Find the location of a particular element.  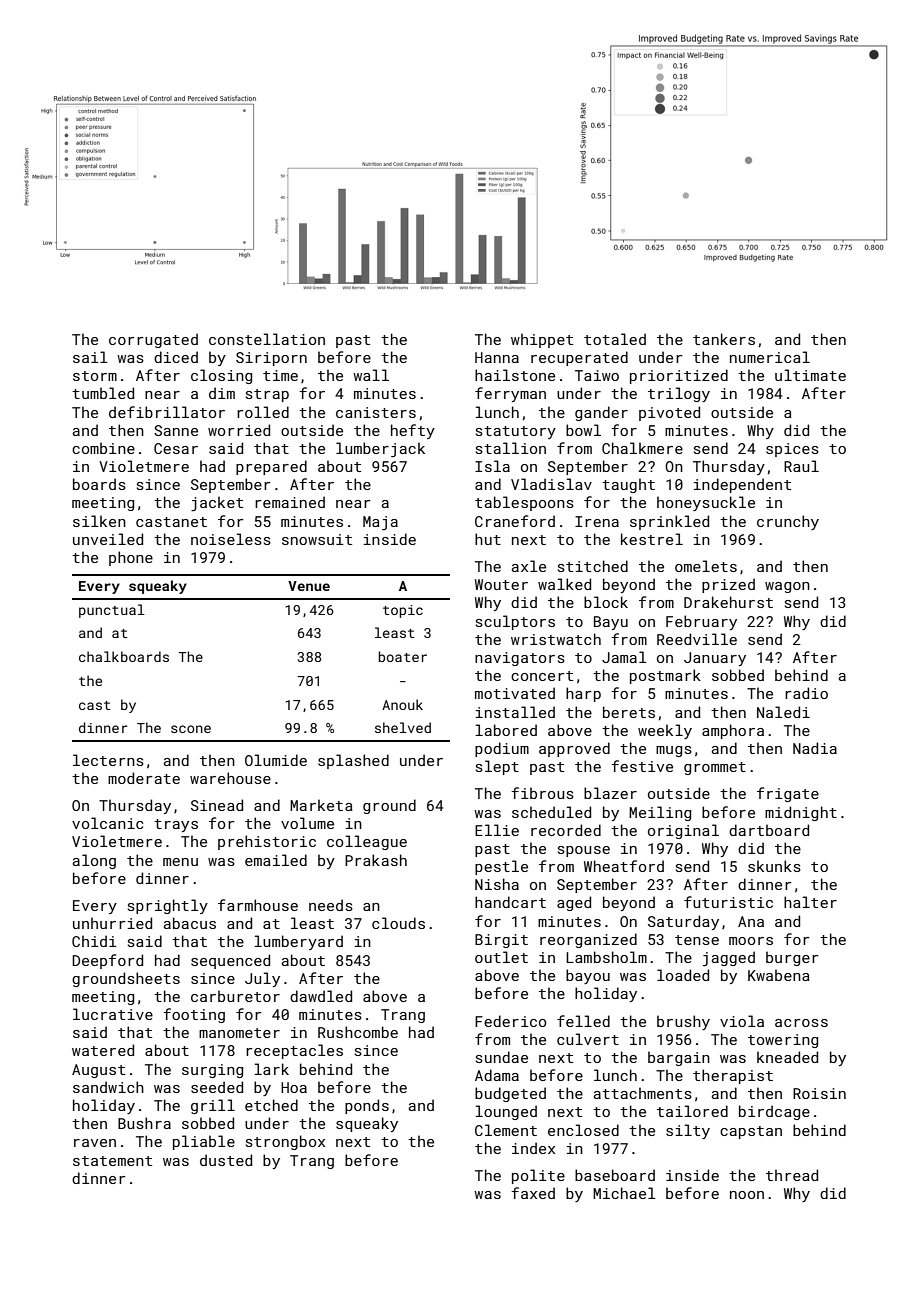

polite is located at coordinates (538, 1176).
